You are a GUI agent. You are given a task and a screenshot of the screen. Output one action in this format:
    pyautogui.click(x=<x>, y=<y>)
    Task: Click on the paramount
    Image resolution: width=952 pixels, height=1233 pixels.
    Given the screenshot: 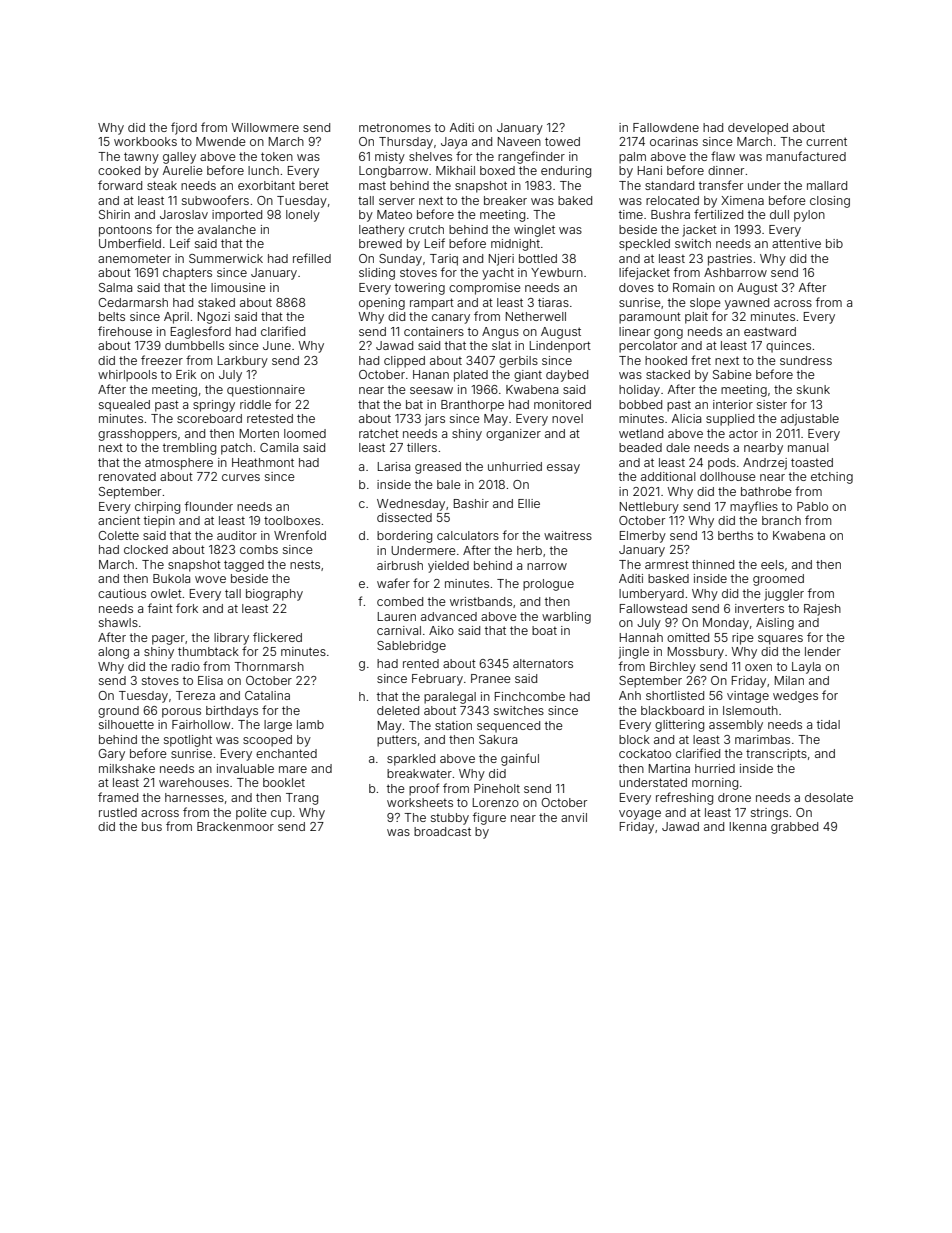 What is the action you would take?
    pyautogui.click(x=650, y=318)
